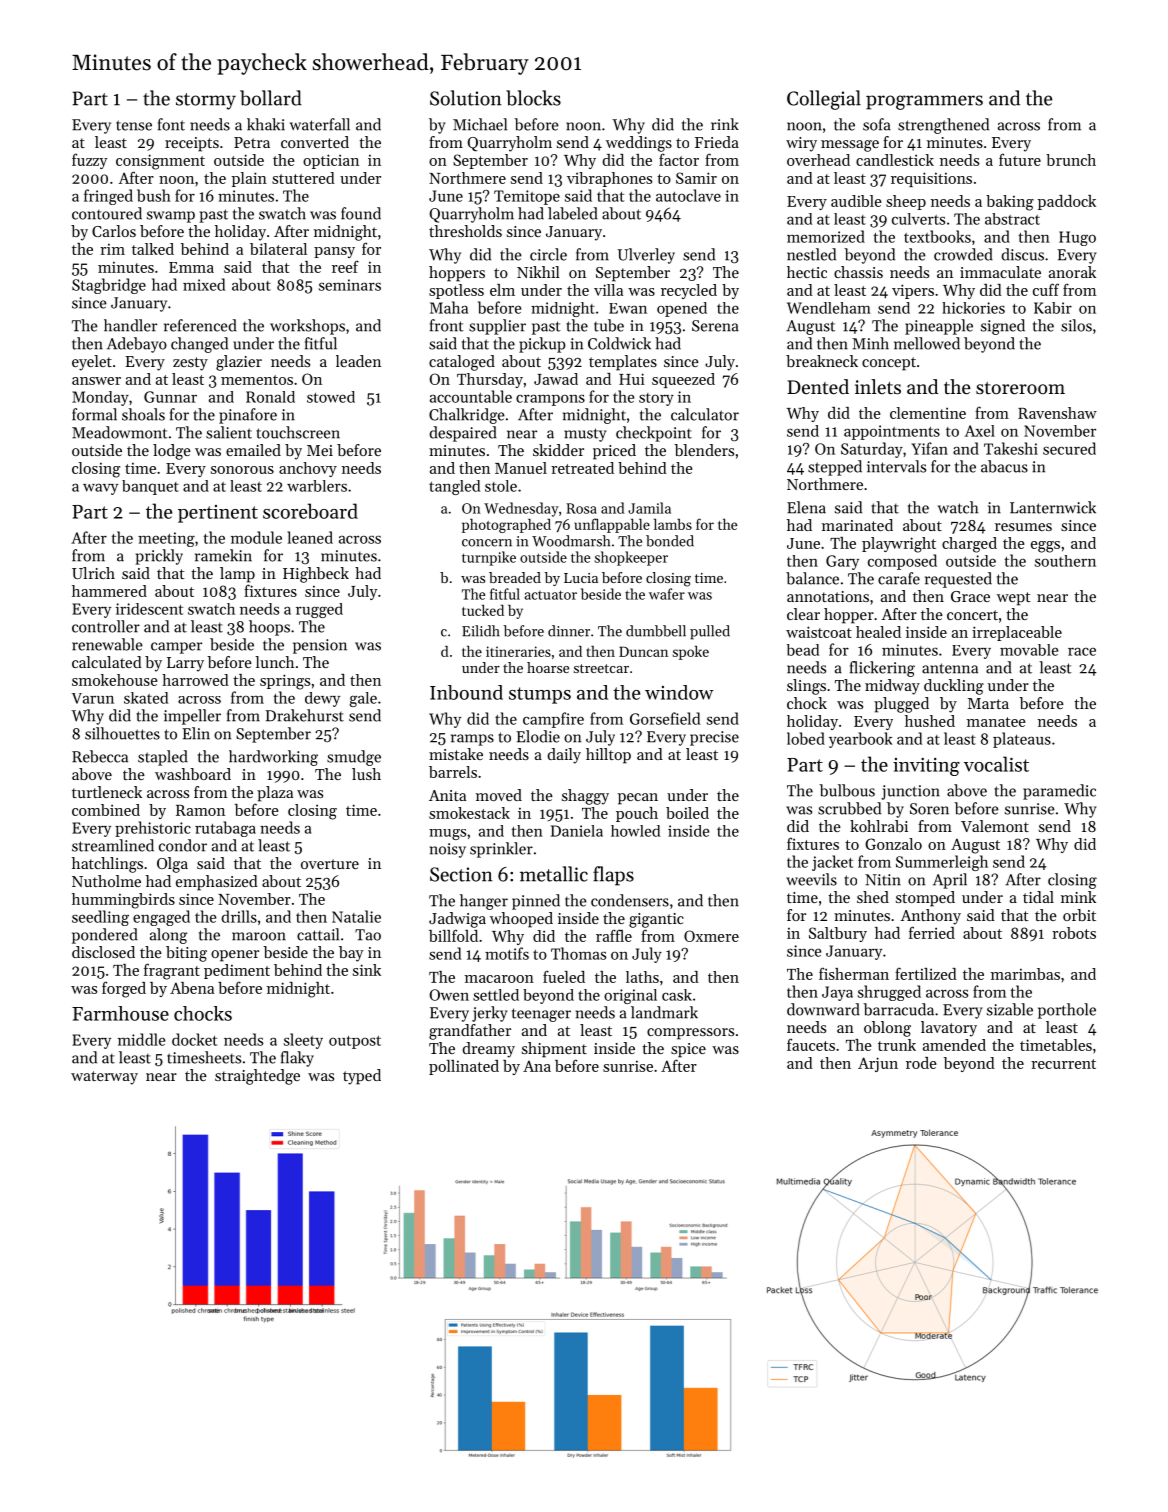  I want to click on programmers, so click(924, 102).
